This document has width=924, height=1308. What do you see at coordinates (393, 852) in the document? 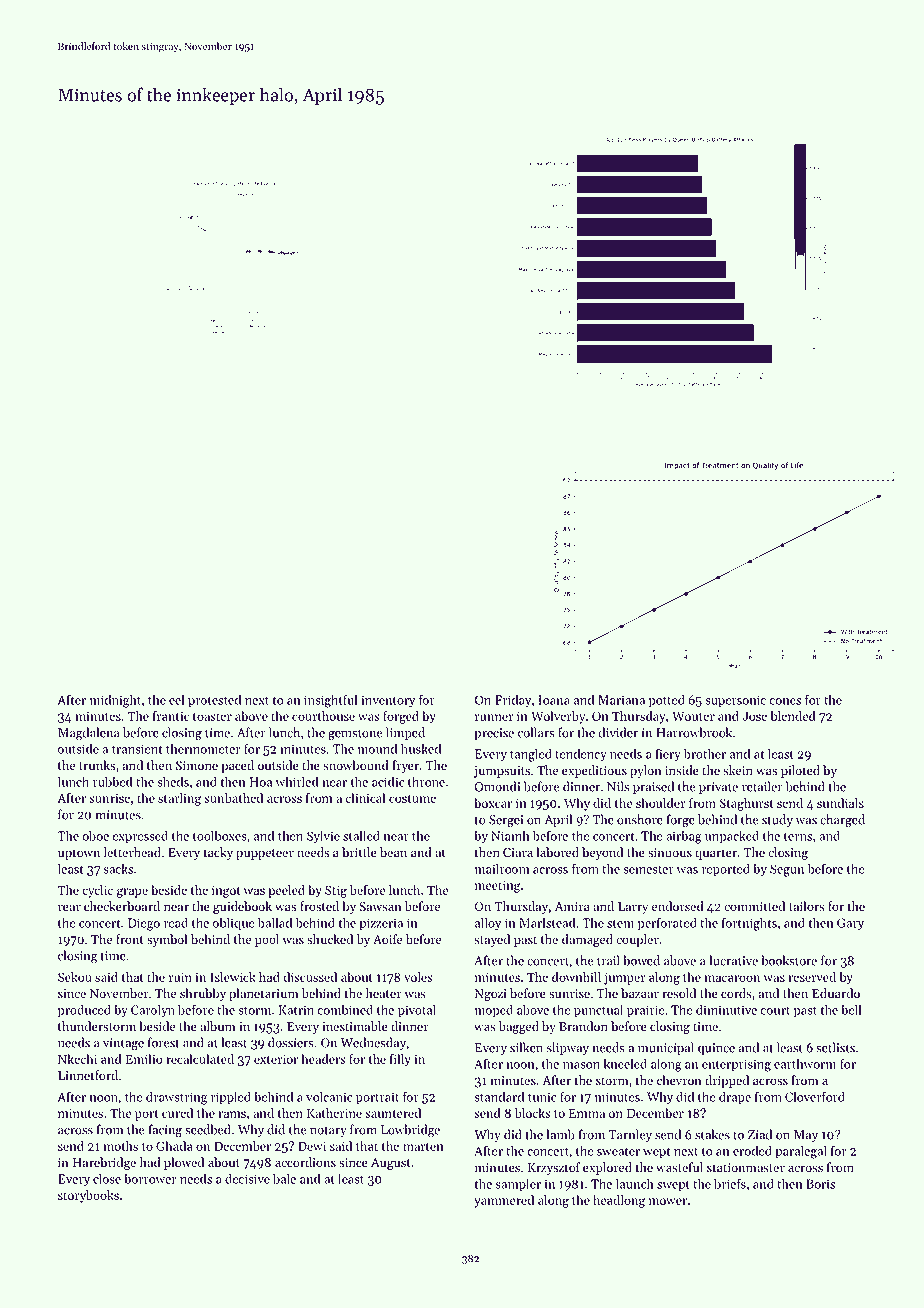
I see `bean` at bounding box center [393, 852].
